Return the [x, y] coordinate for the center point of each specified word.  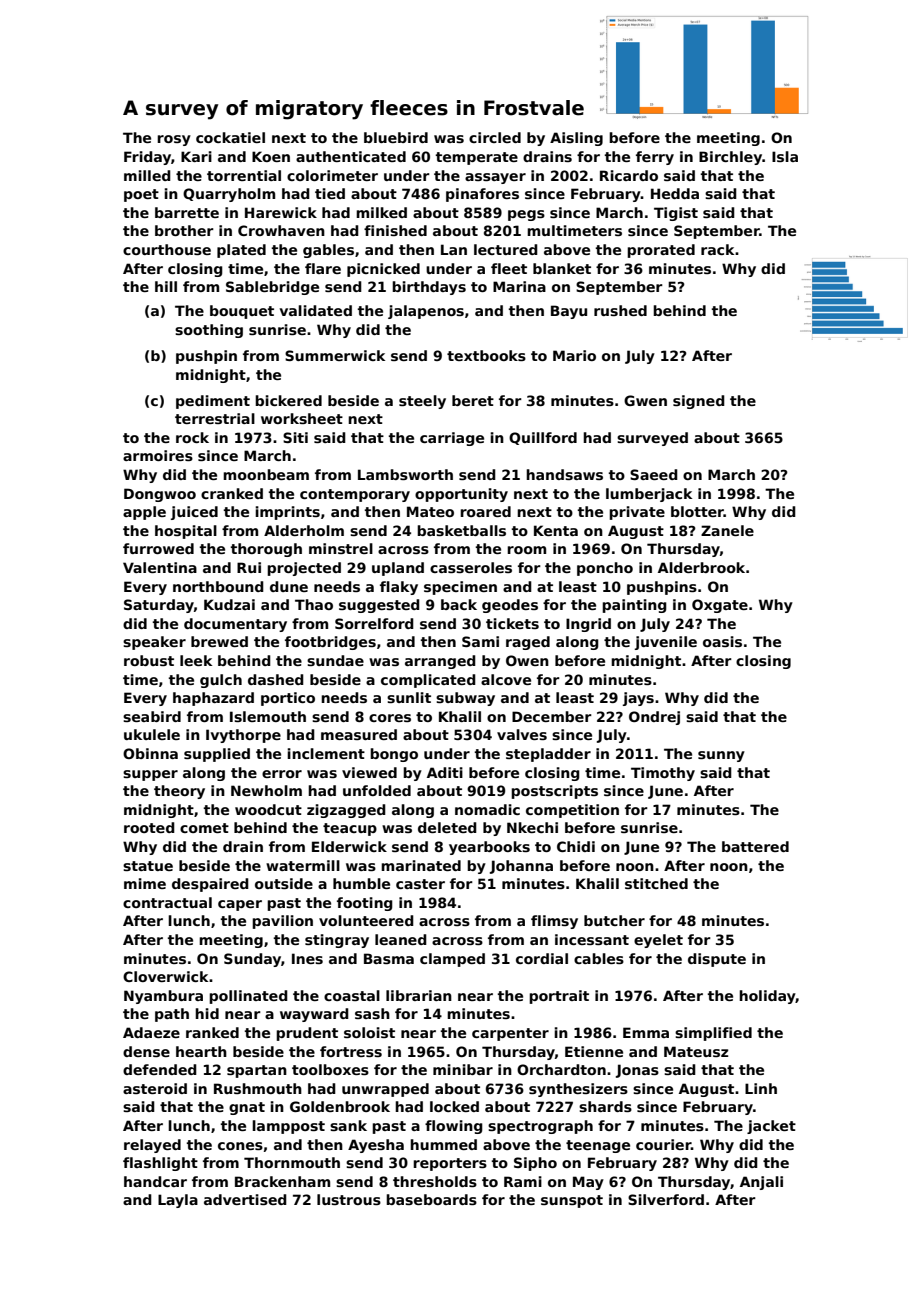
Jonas [637, 1071]
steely [422, 402]
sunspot [572, 1201]
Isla [785, 156]
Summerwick [335, 355]
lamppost [288, 1127]
